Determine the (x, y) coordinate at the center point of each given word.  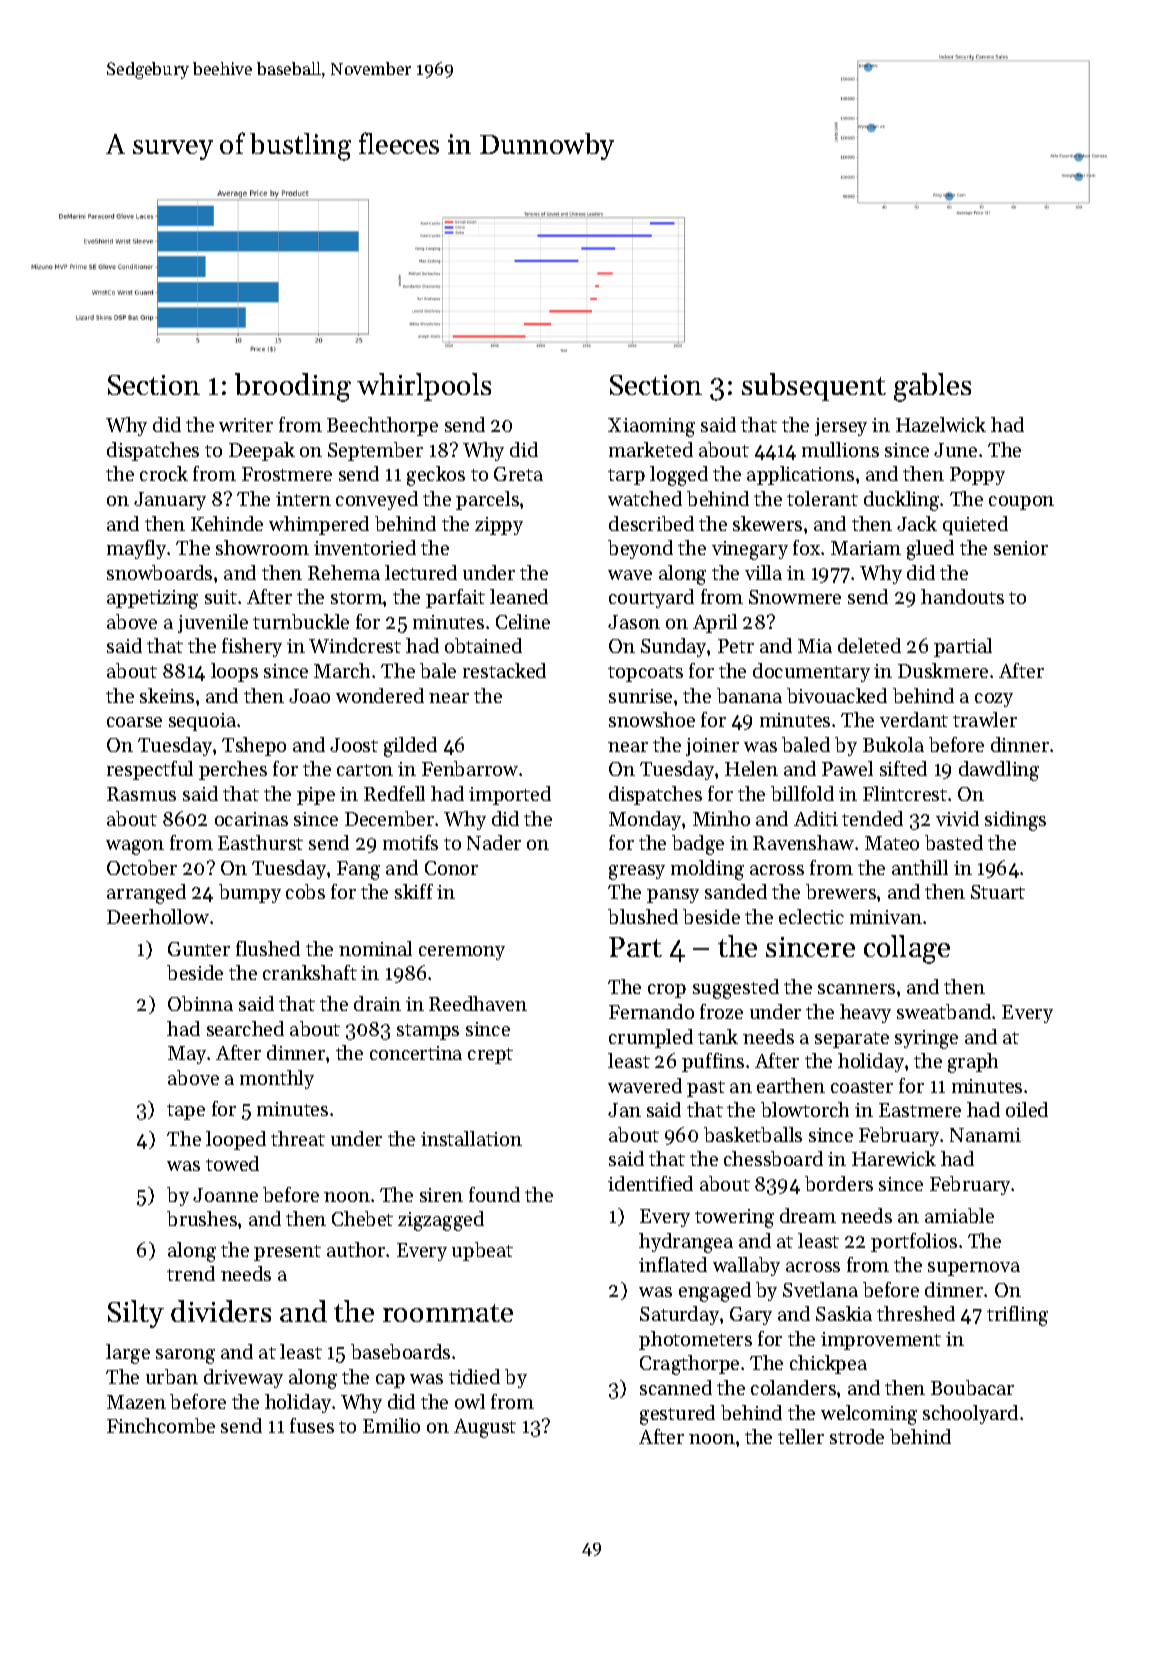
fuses (312, 1425)
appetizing (152, 599)
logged (679, 476)
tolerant (822, 498)
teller (801, 1436)
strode (857, 1436)
